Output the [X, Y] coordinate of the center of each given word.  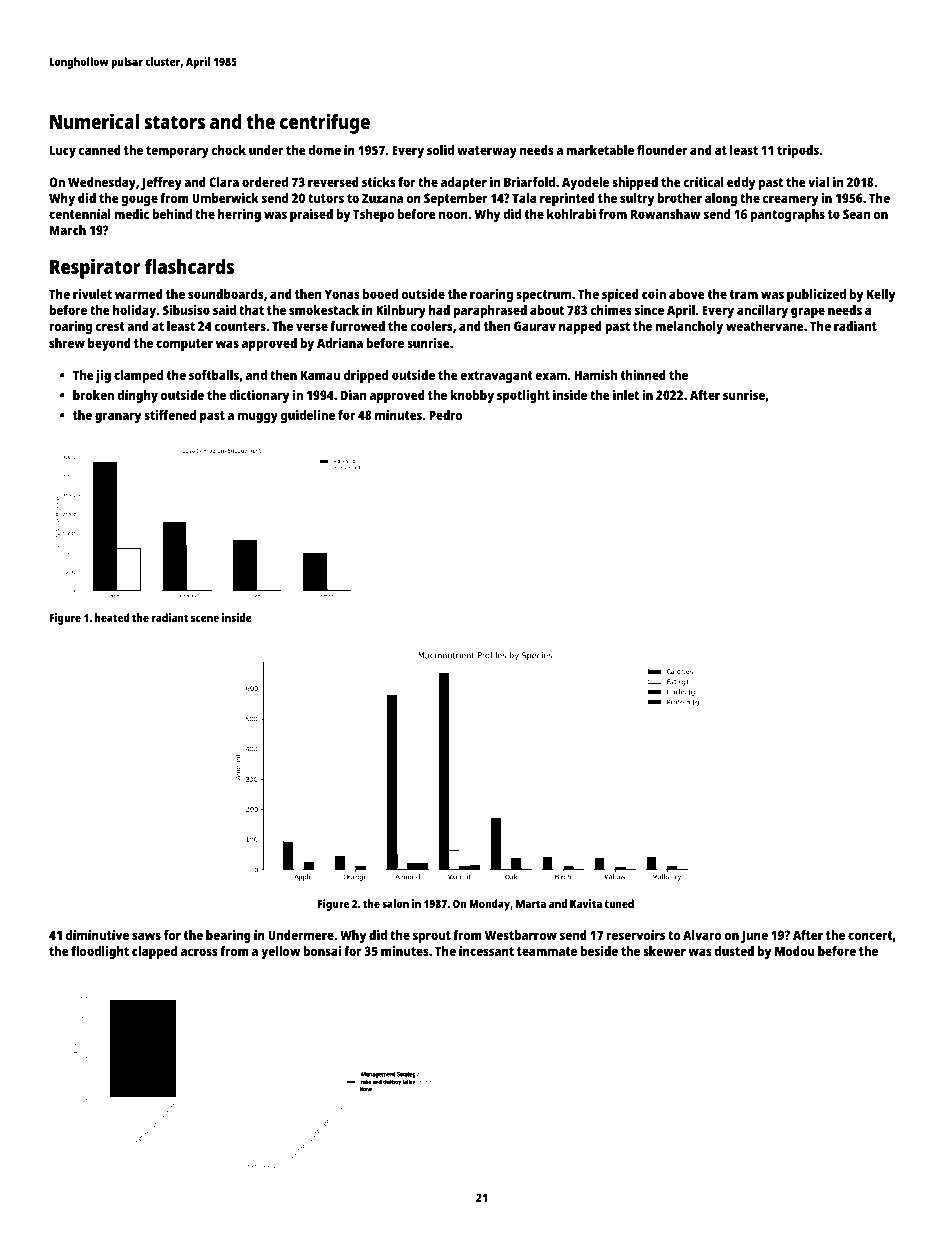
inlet [626, 395]
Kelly [881, 295]
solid [440, 150]
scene [205, 618]
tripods [798, 151]
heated [112, 617]
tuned [619, 903]
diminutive [97, 935]
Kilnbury [401, 311]
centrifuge [325, 123]
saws [146, 936]
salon [395, 903]
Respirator [95, 269]
